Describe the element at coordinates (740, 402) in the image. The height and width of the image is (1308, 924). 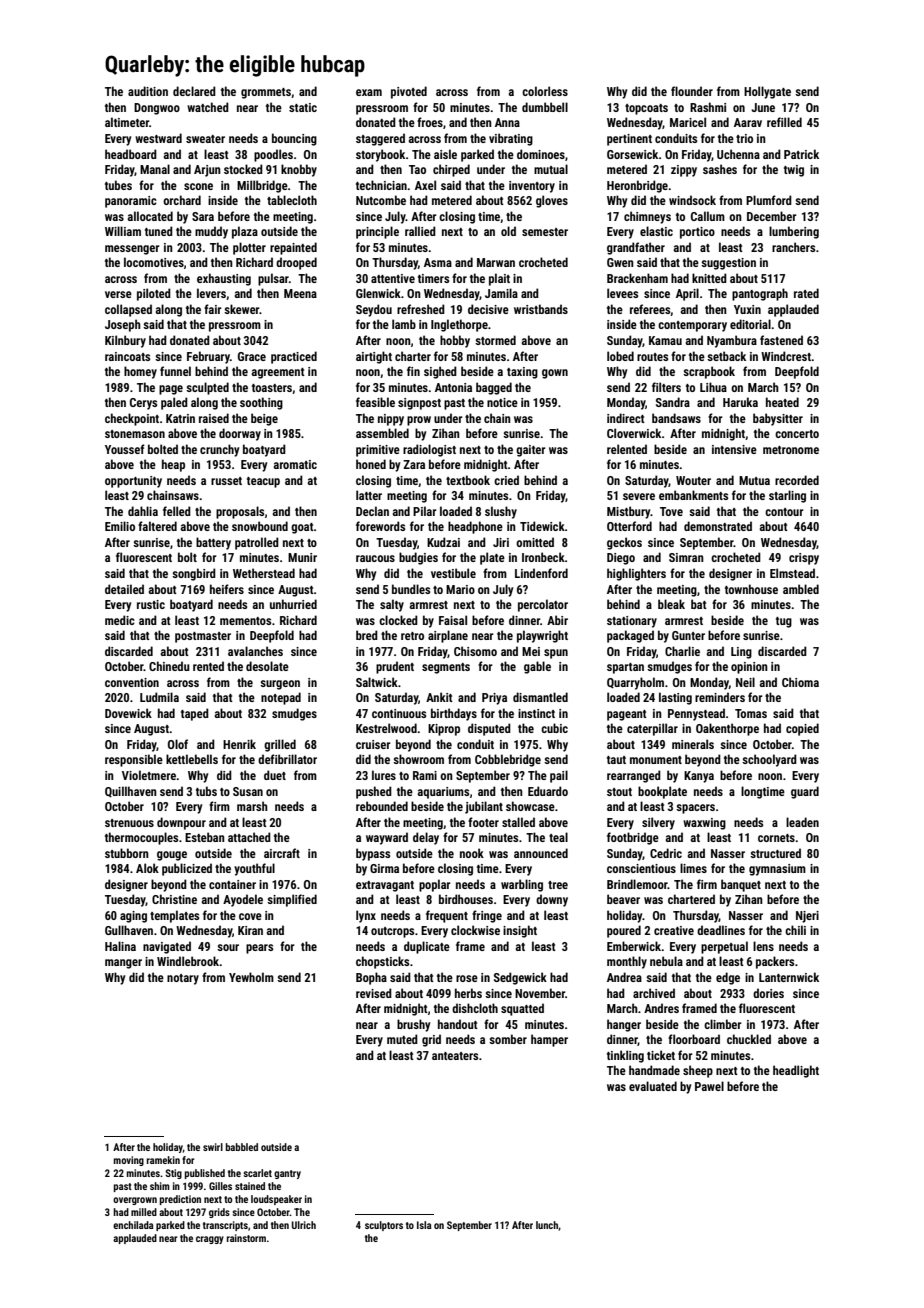
I see `Haruka` at that location.
